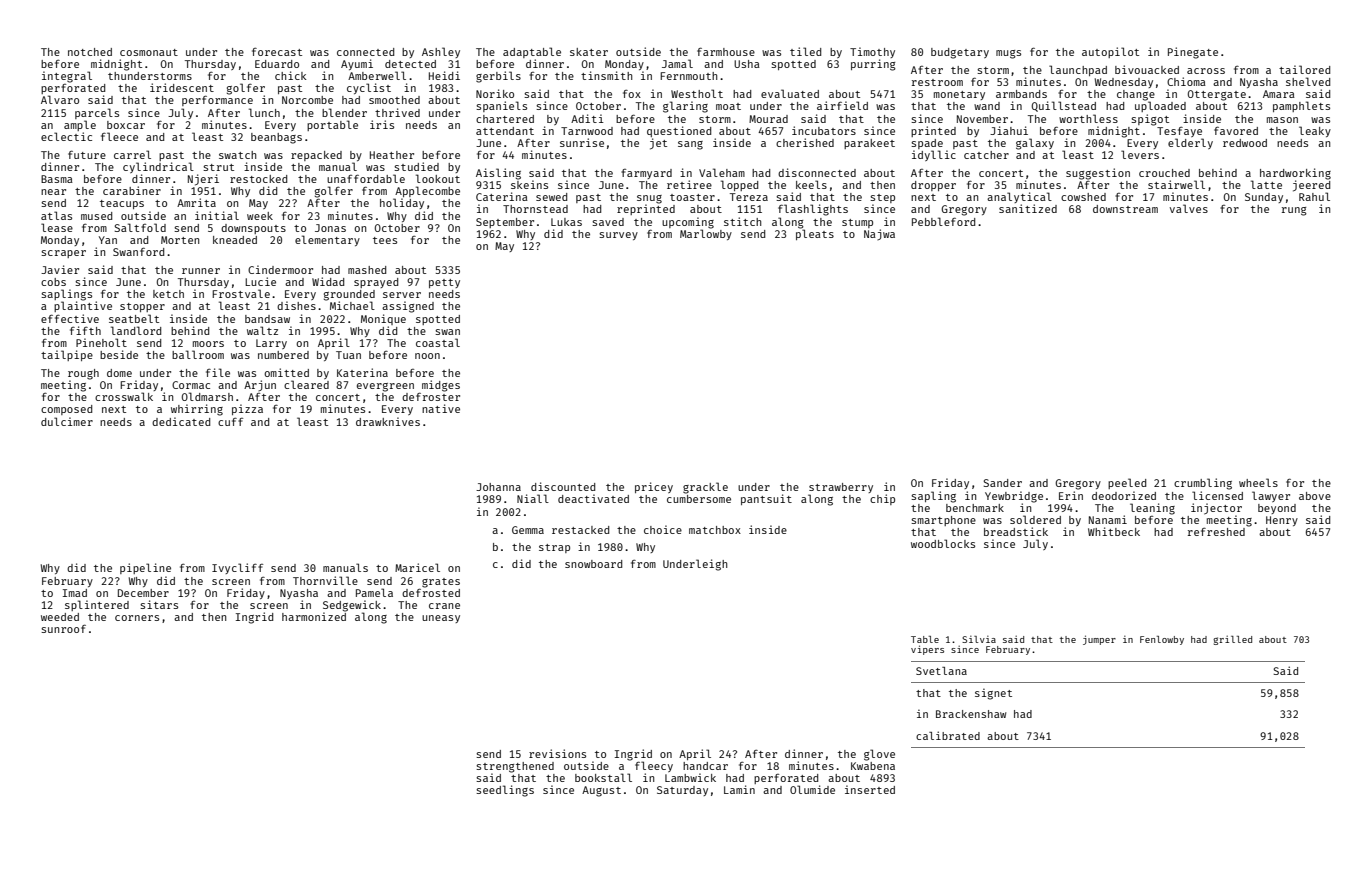 The width and height of the image is (1372, 887). Describe the element at coordinates (505, 791) in the image. I see `seedlings` at that location.
